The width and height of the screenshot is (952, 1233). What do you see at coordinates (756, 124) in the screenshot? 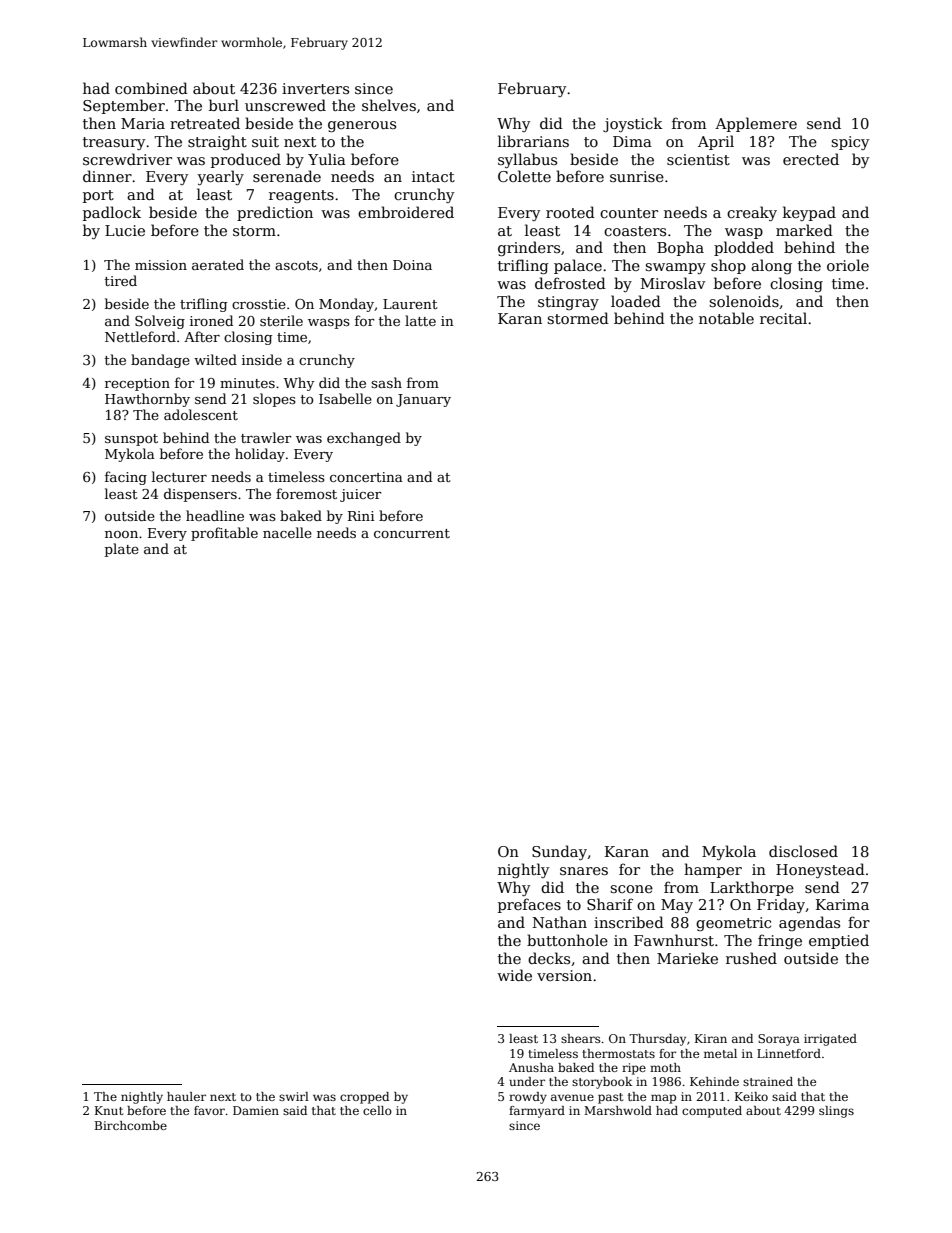
I see `Applemere` at bounding box center [756, 124].
